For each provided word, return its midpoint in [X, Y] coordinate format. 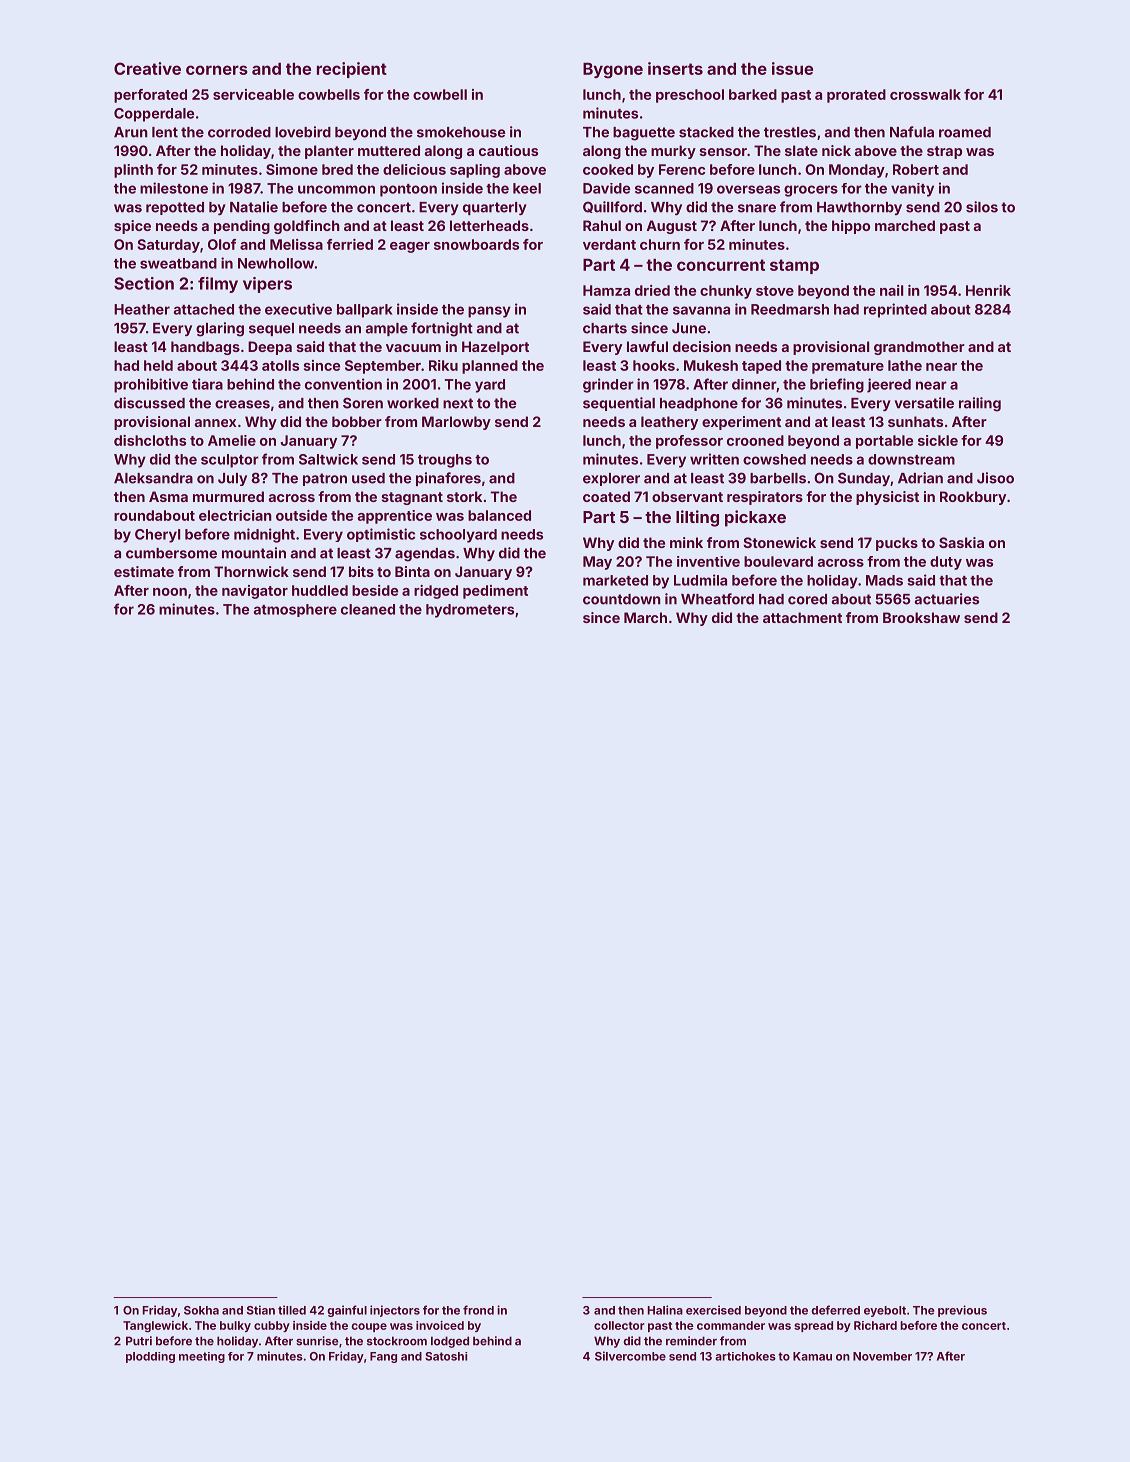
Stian [261, 1310]
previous [962, 1311]
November [882, 1356]
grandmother [919, 348]
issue [792, 68]
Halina [665, 1310]
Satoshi [446, 1356]
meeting [202, 1357]
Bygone [613, 71]
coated [606, 496]
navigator [255, 592]
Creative [147, 68]
